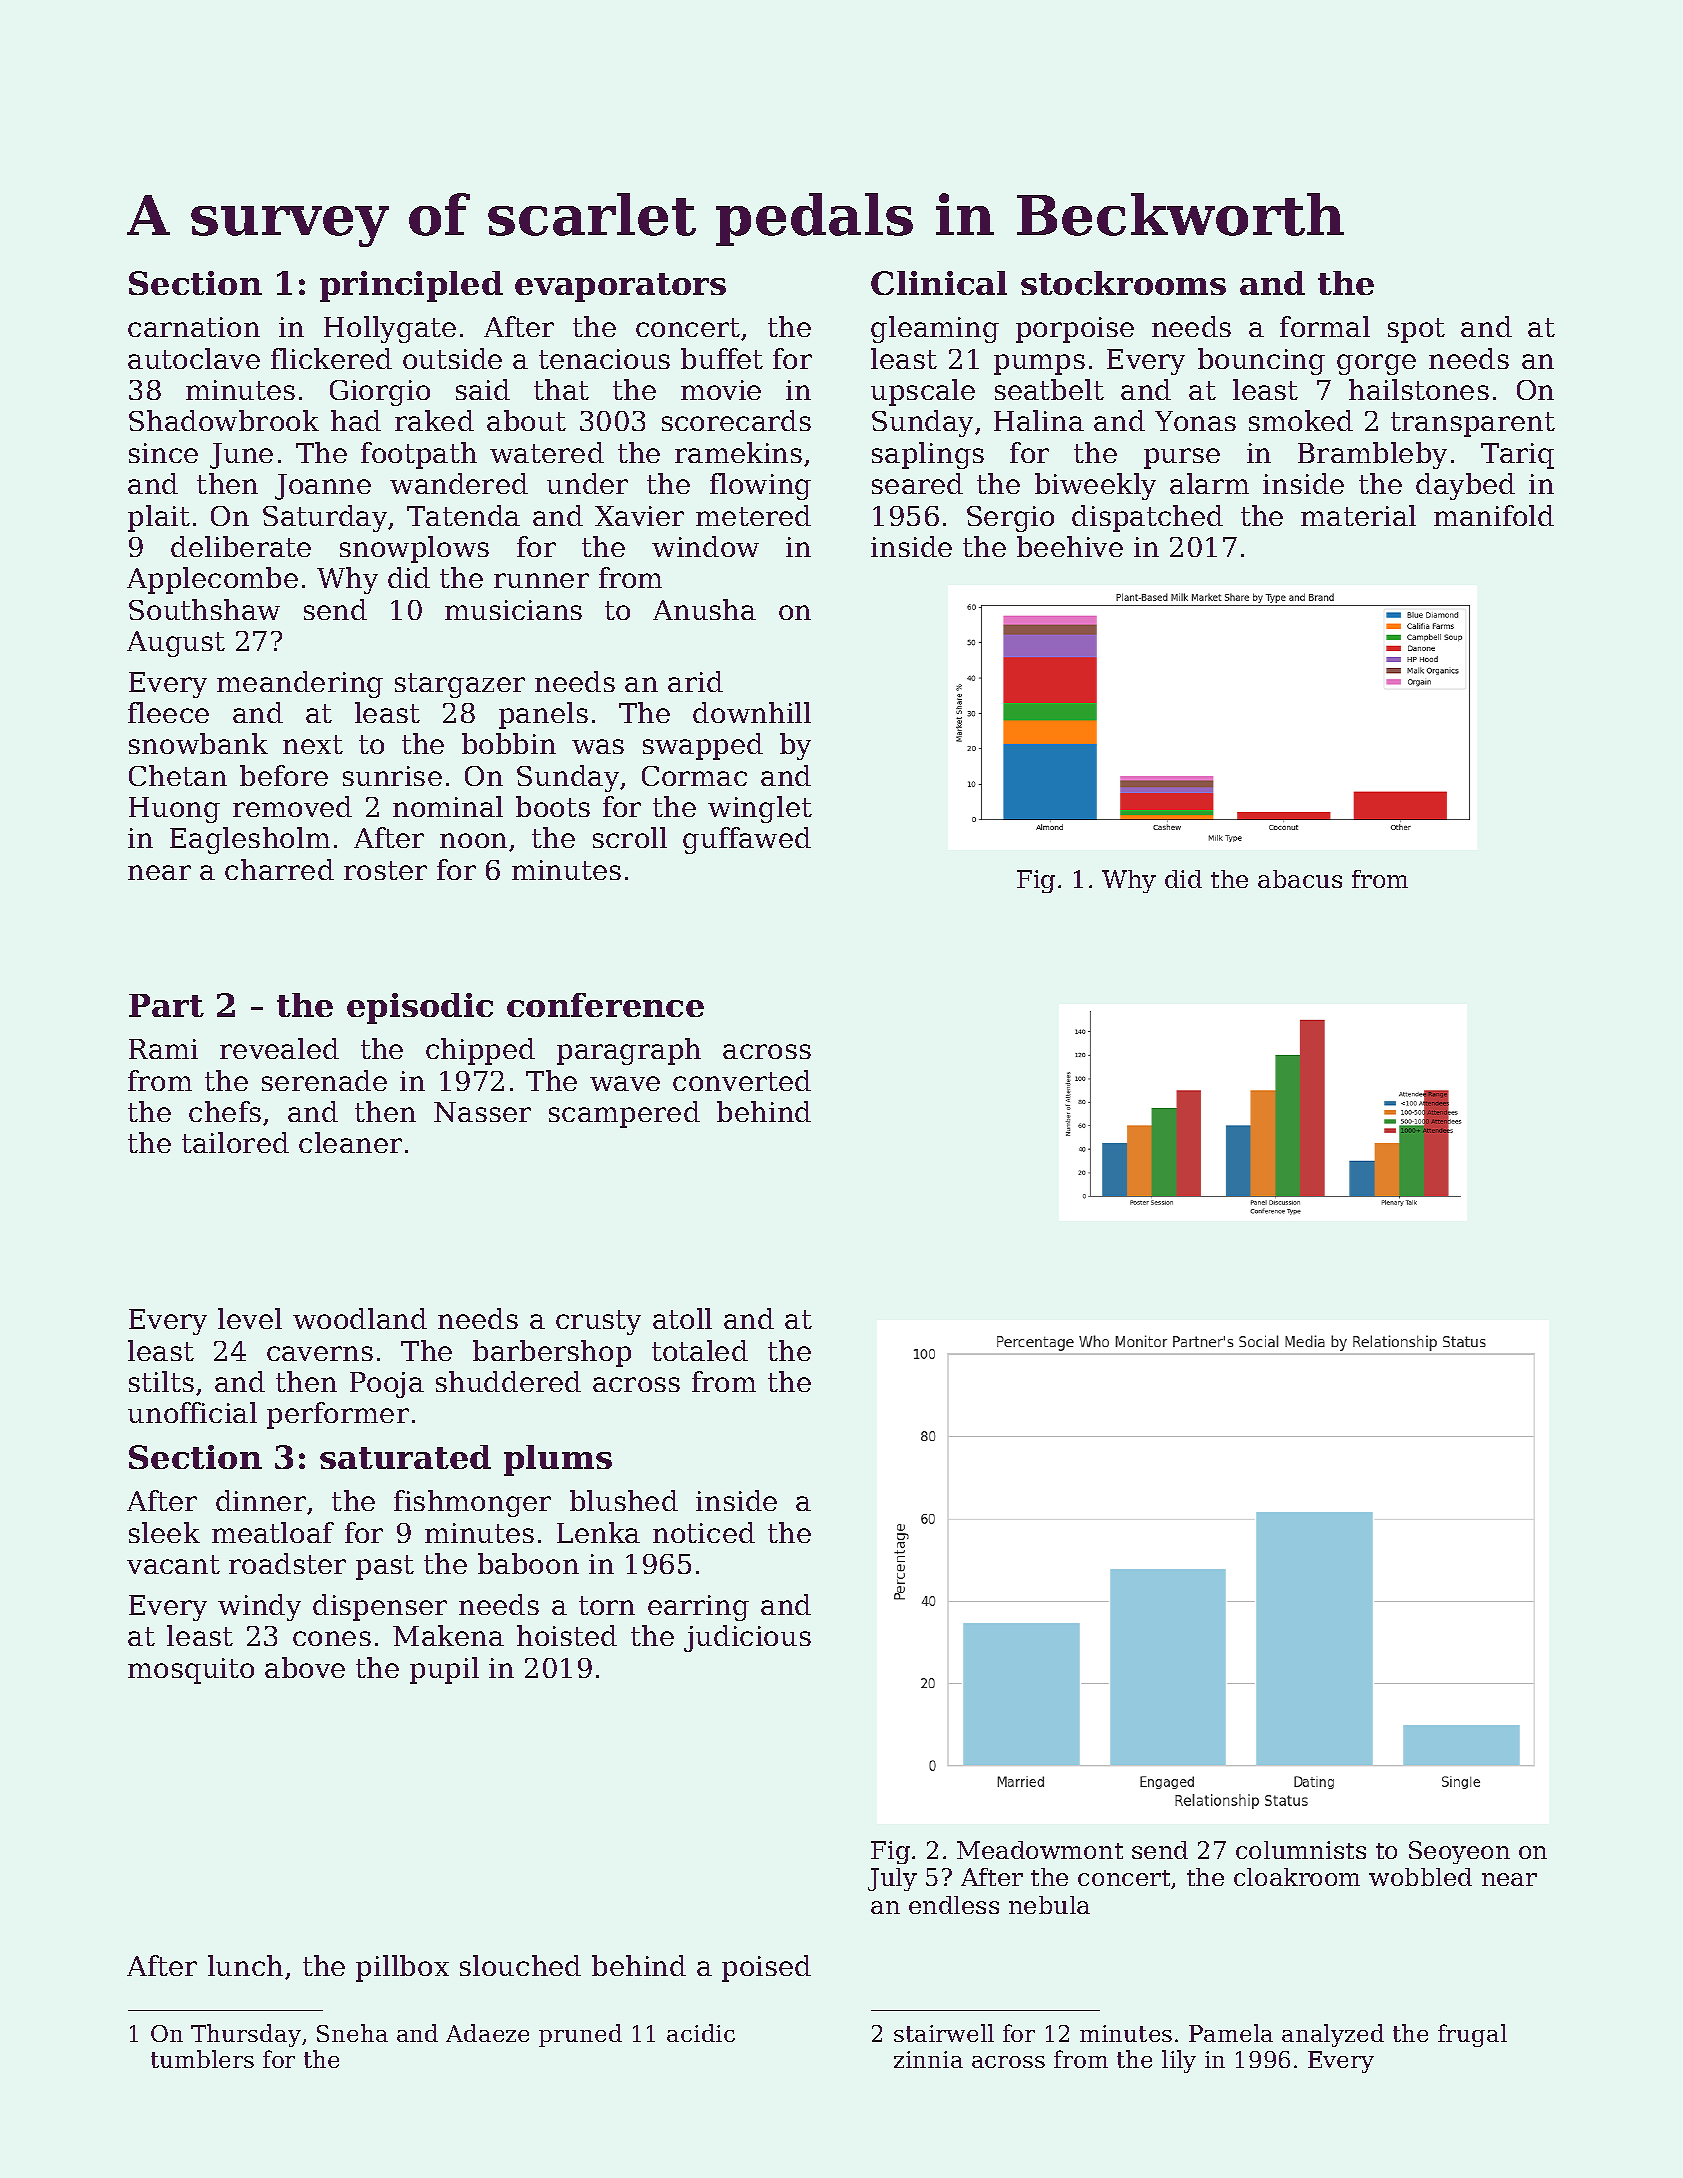  Describe the element at coordinates (1472, 2035) in the screenshot. I see `frugal` at that location.
